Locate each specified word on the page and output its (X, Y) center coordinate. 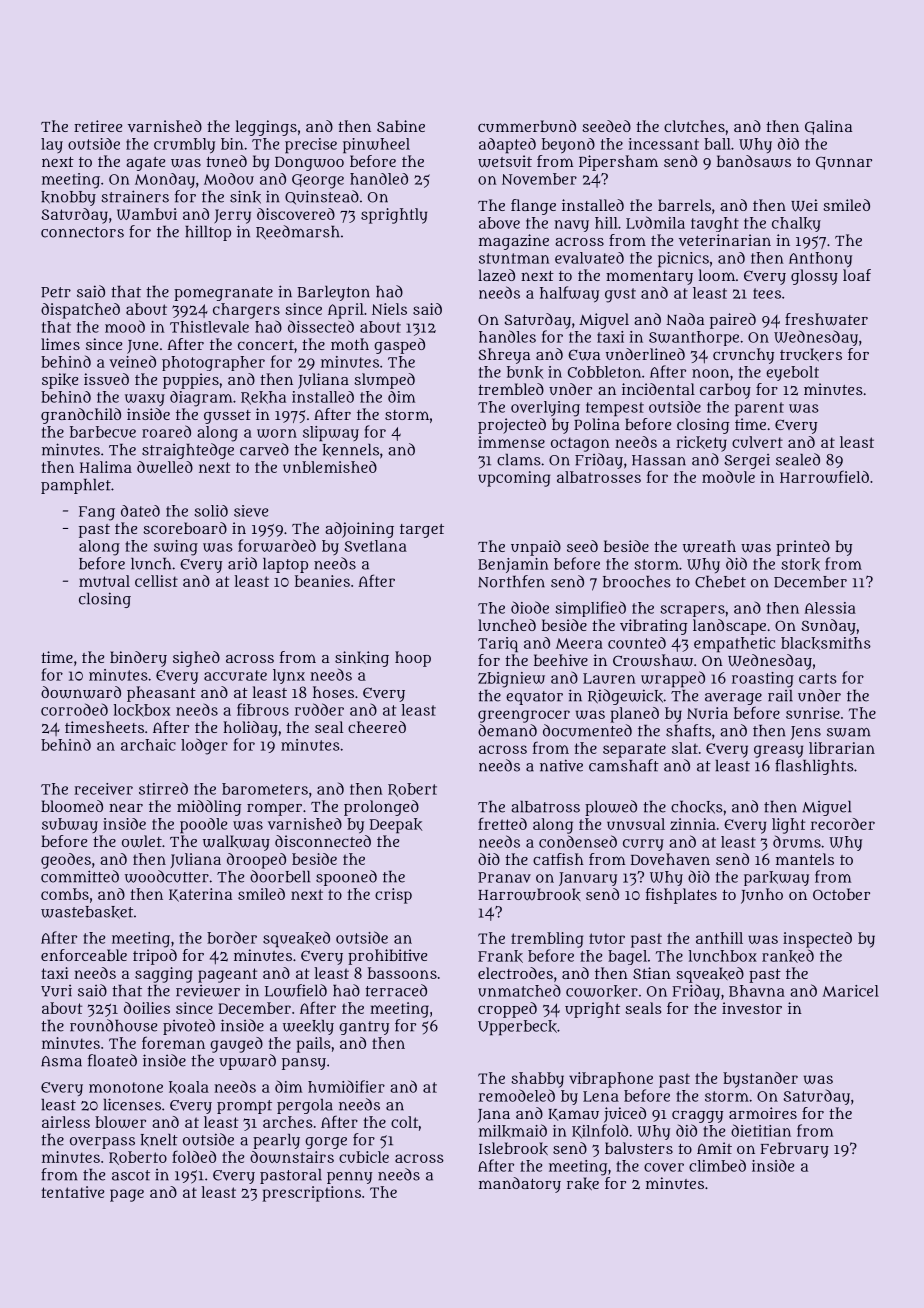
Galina (828, 127)
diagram (201, 399)
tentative (73, 1192)
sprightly (394, 216)
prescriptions (312, 1194)
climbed (717, 1165)
